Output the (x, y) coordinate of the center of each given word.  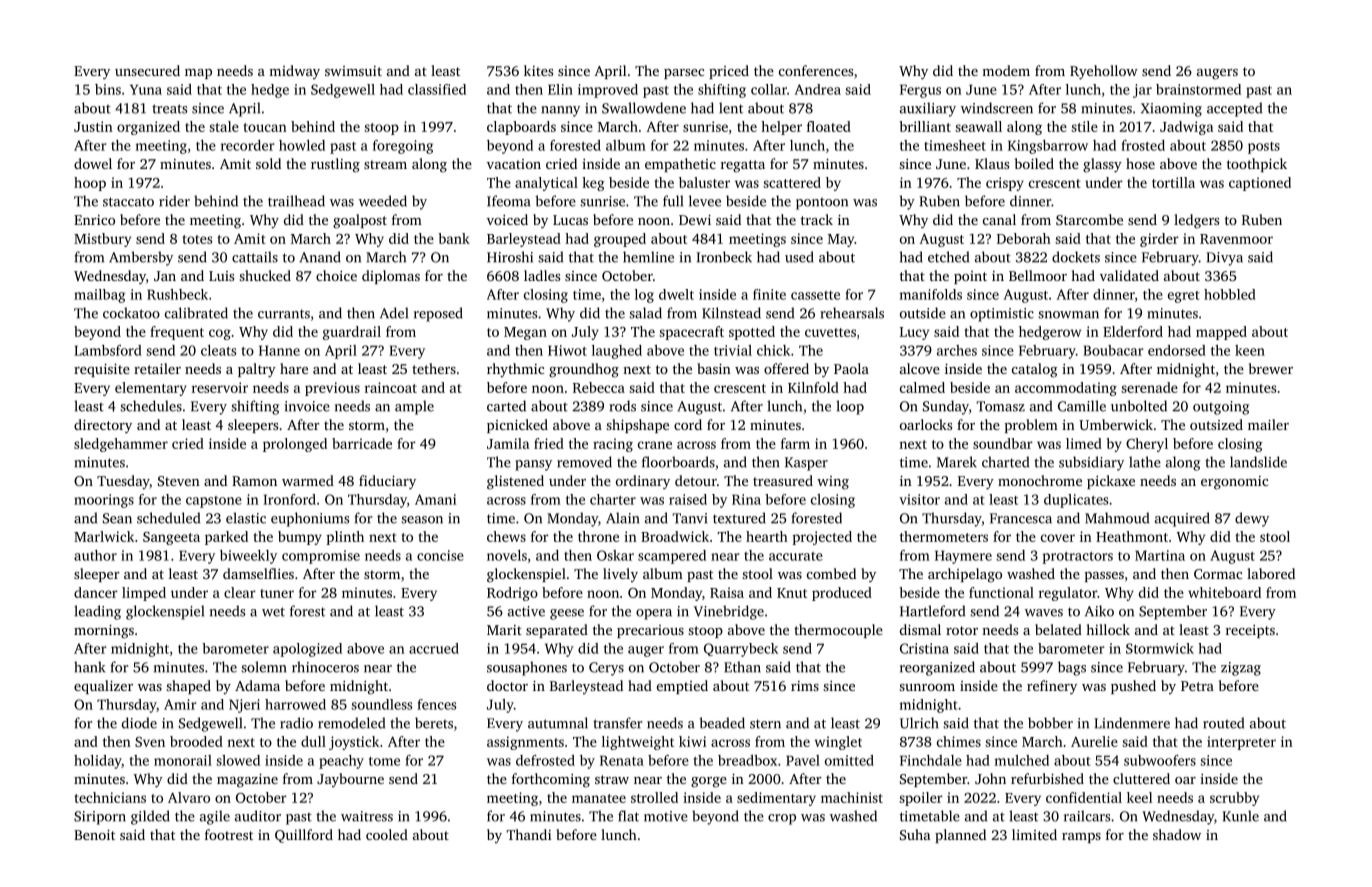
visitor (919, 499)
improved (608, 91)
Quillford (304, 836)
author (95, 555)
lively (620, 575)
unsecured (147, 70)
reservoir (220, 387)
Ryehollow (1104, 72)
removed (584, 462)
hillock (1108, 629)
